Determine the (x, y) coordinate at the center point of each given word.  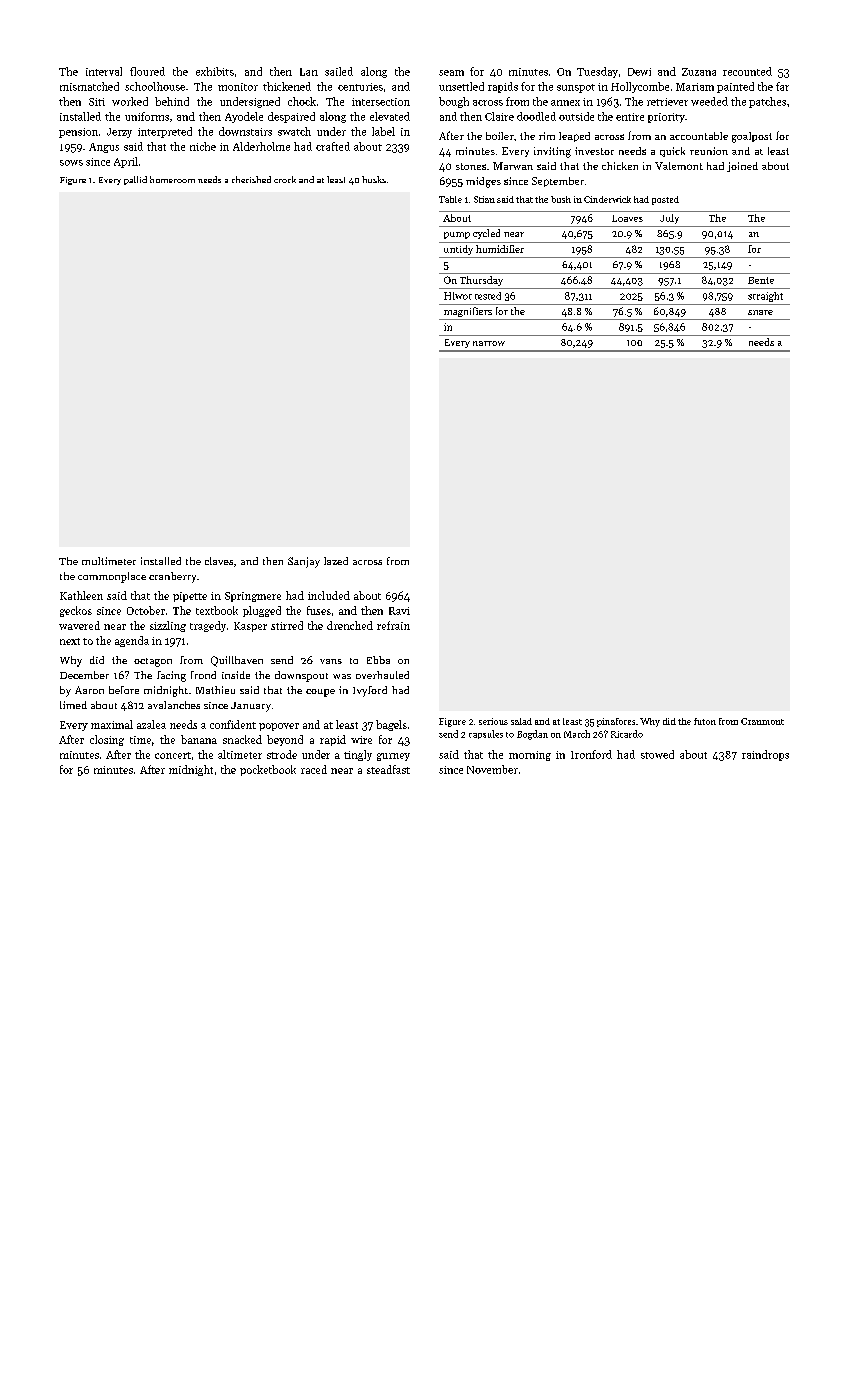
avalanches (174, 705)
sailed (339, 71)
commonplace (112, 577)
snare (760, 312)
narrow (489, 343)
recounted (747, 71)
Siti (97, 102)
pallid (135, 180)
